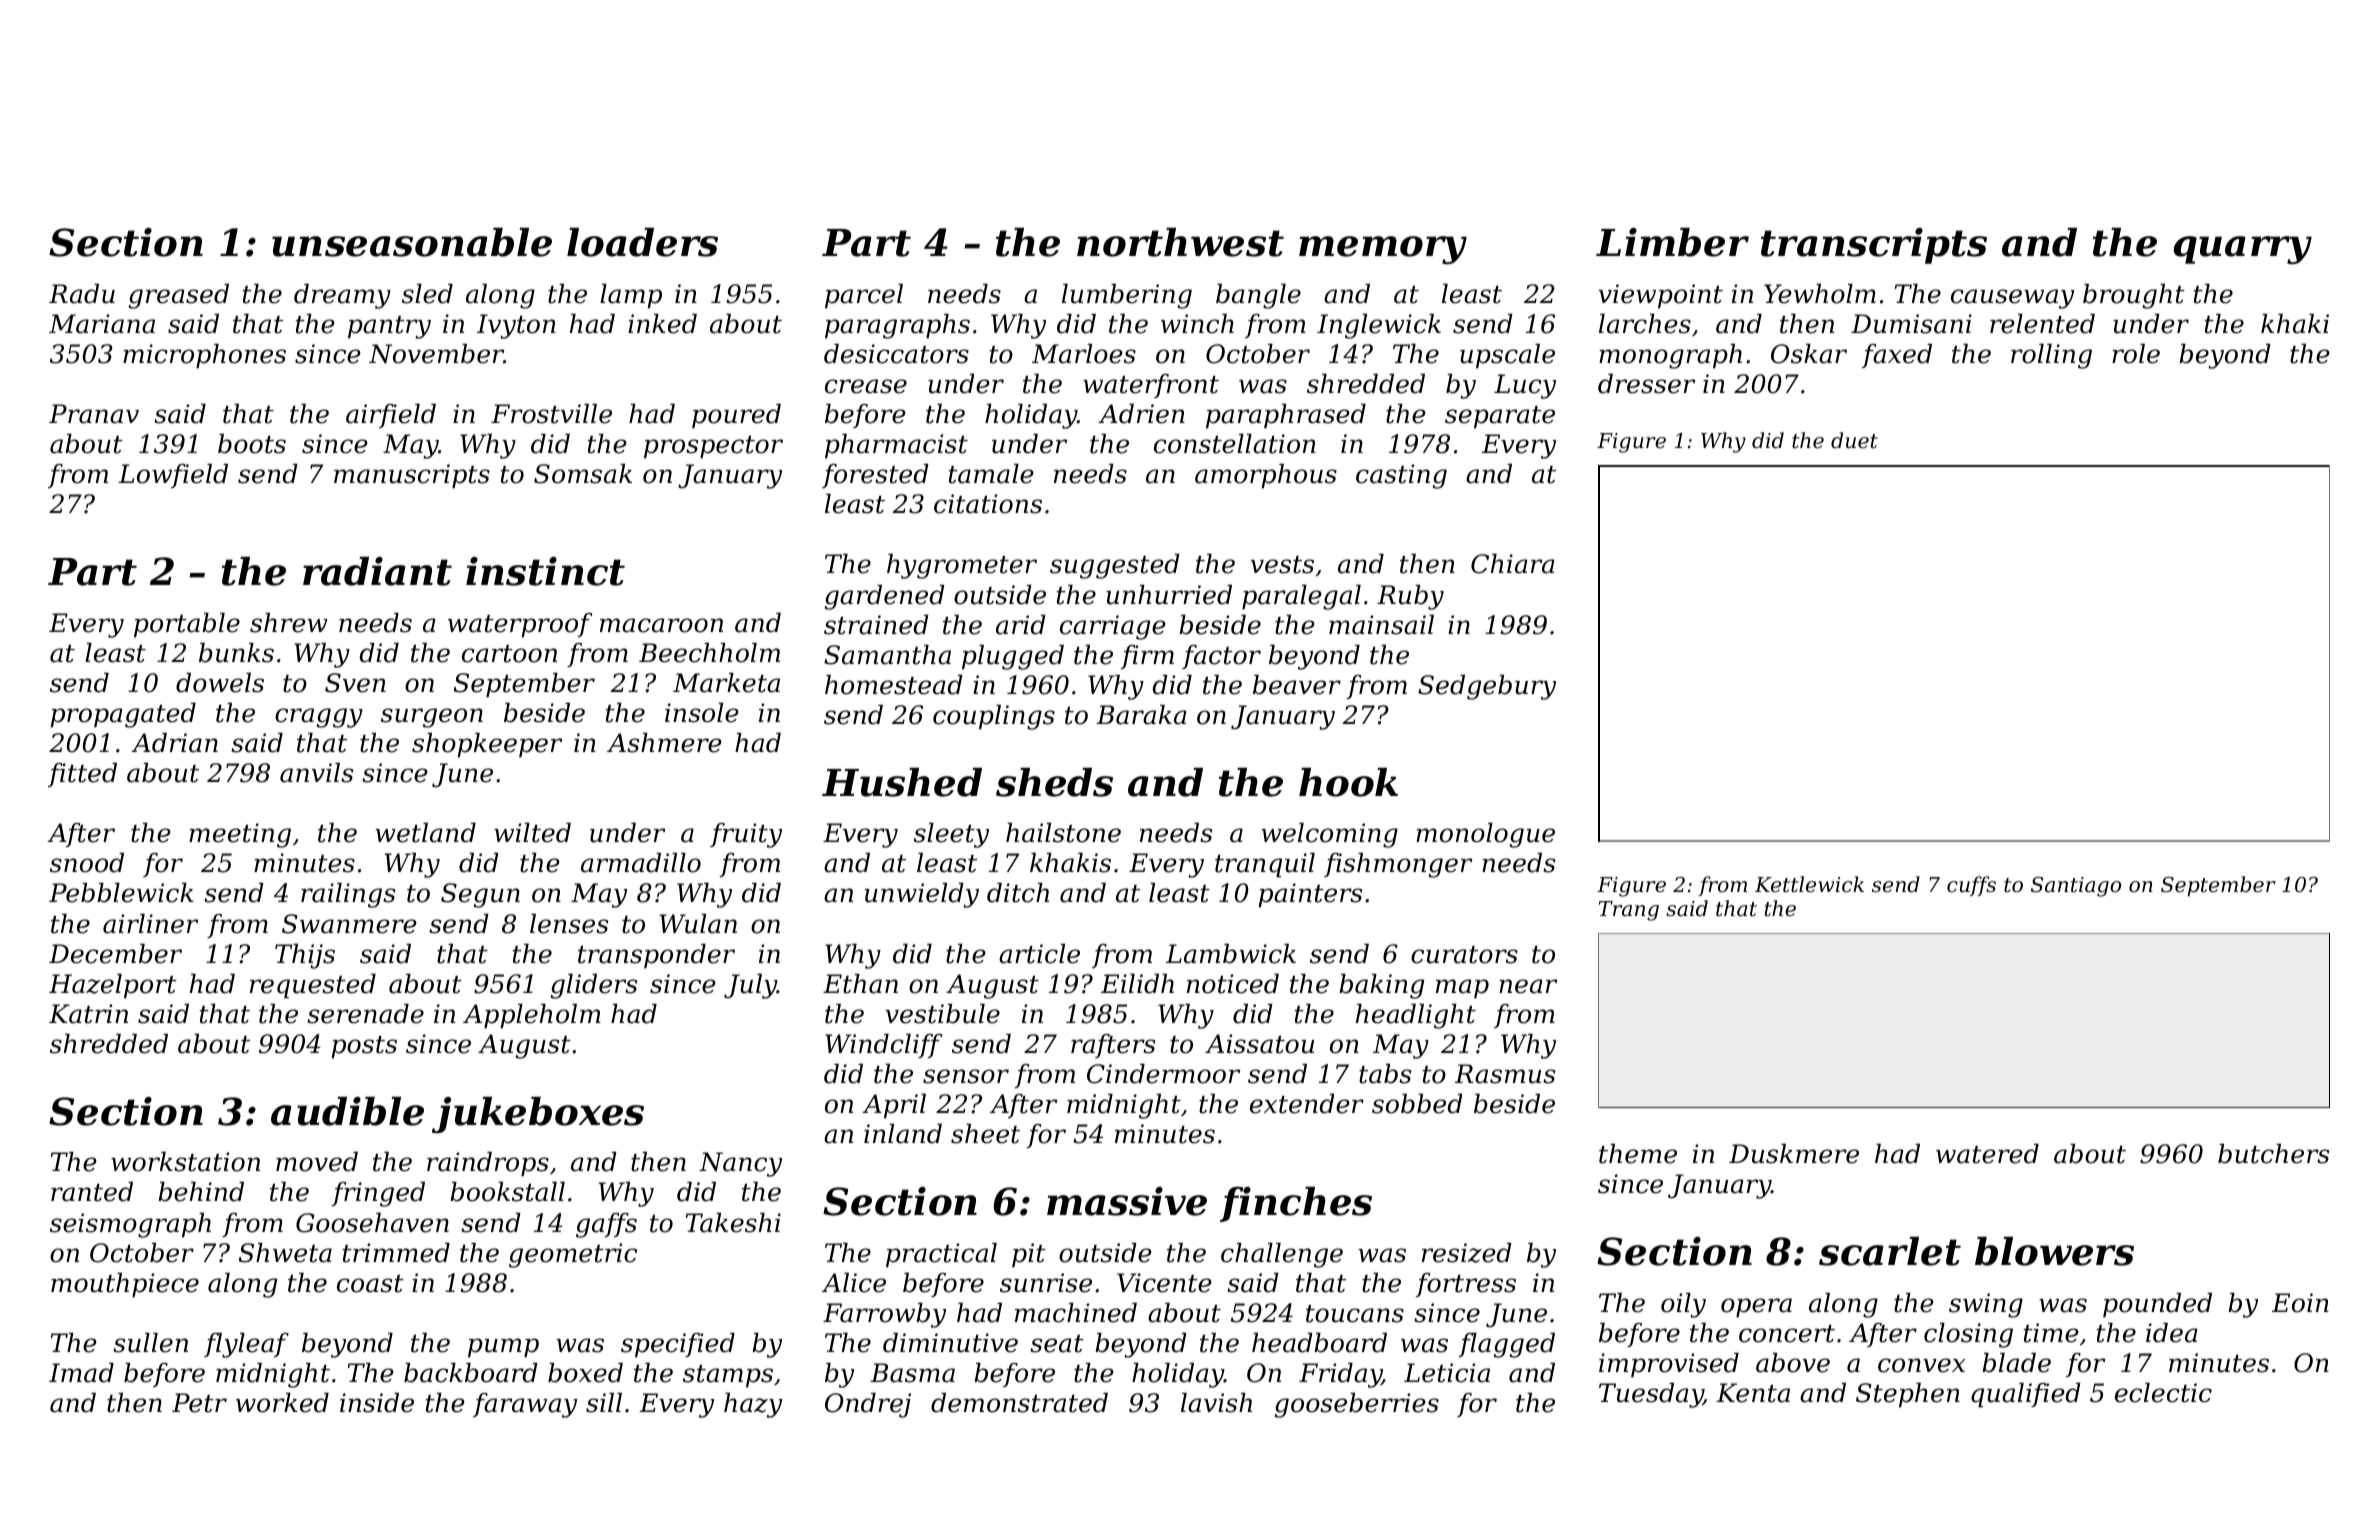  Describe the element at coordinates (585, 1373) in the document. I see `boxed` at that location.
